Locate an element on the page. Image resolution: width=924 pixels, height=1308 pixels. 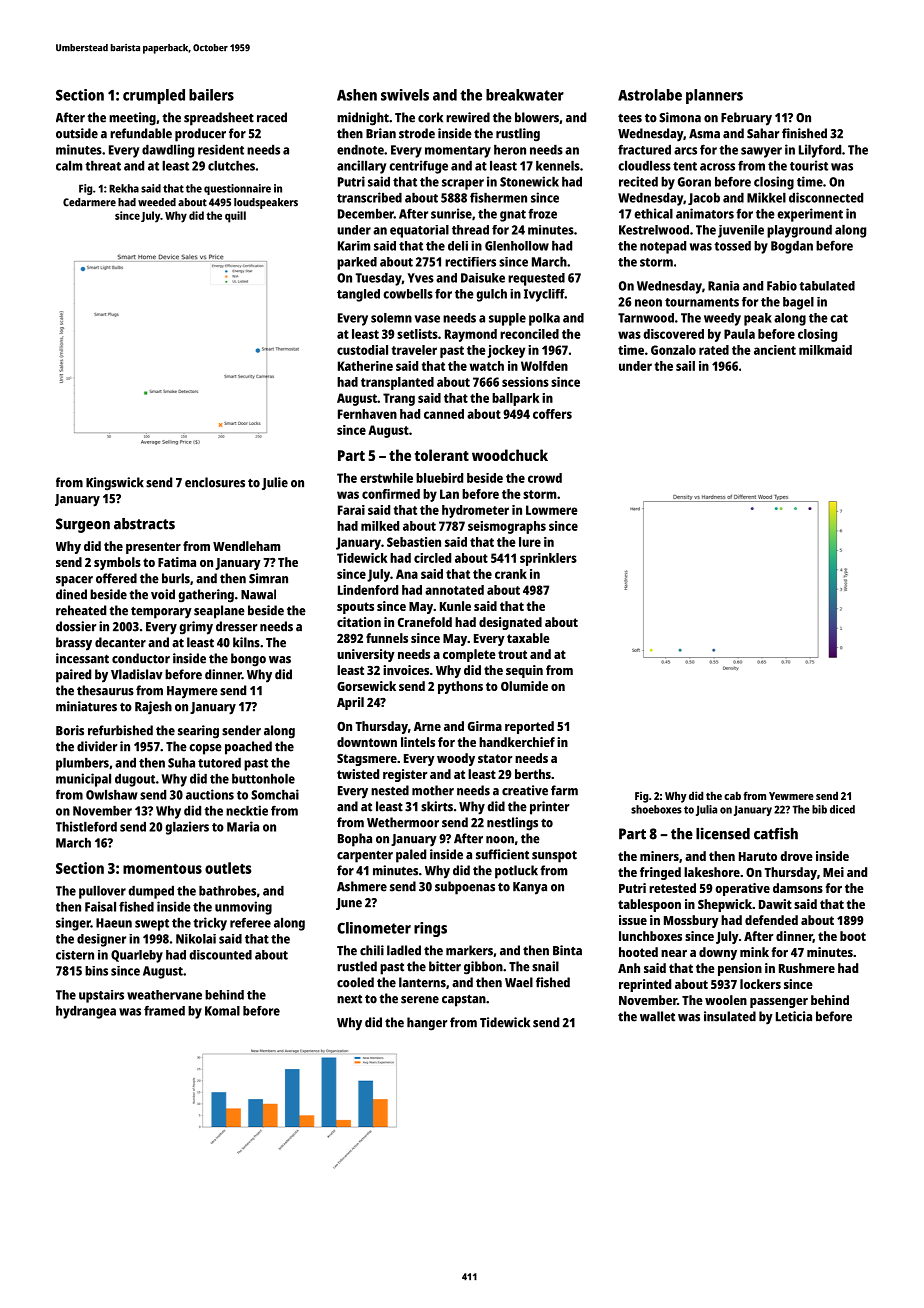
Astrolabe is located at coordinates (650, 95).
